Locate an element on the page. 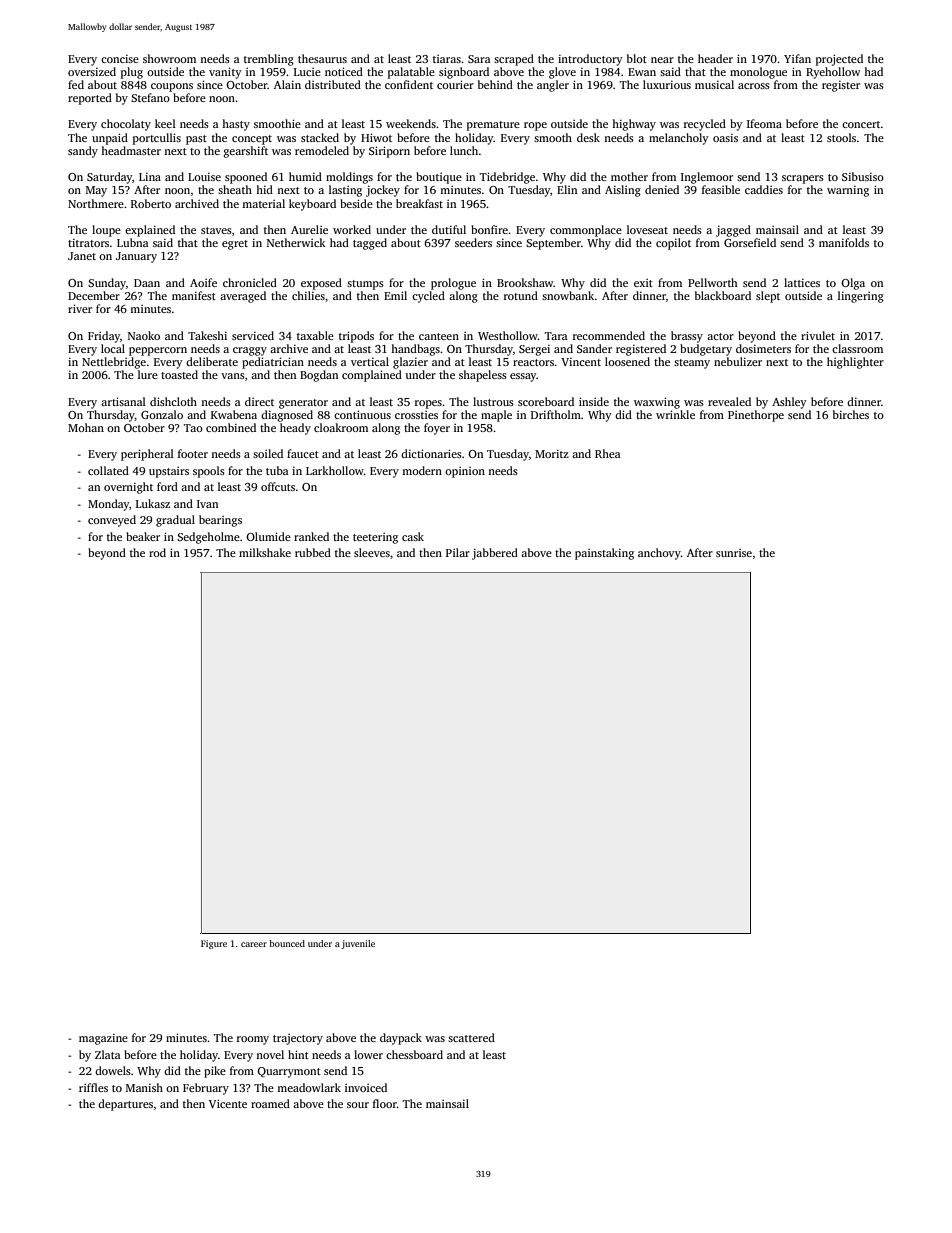 Image resolution: width=952 pixels, height=1233 pixels. feasible is located at coordinates (721, 189).
